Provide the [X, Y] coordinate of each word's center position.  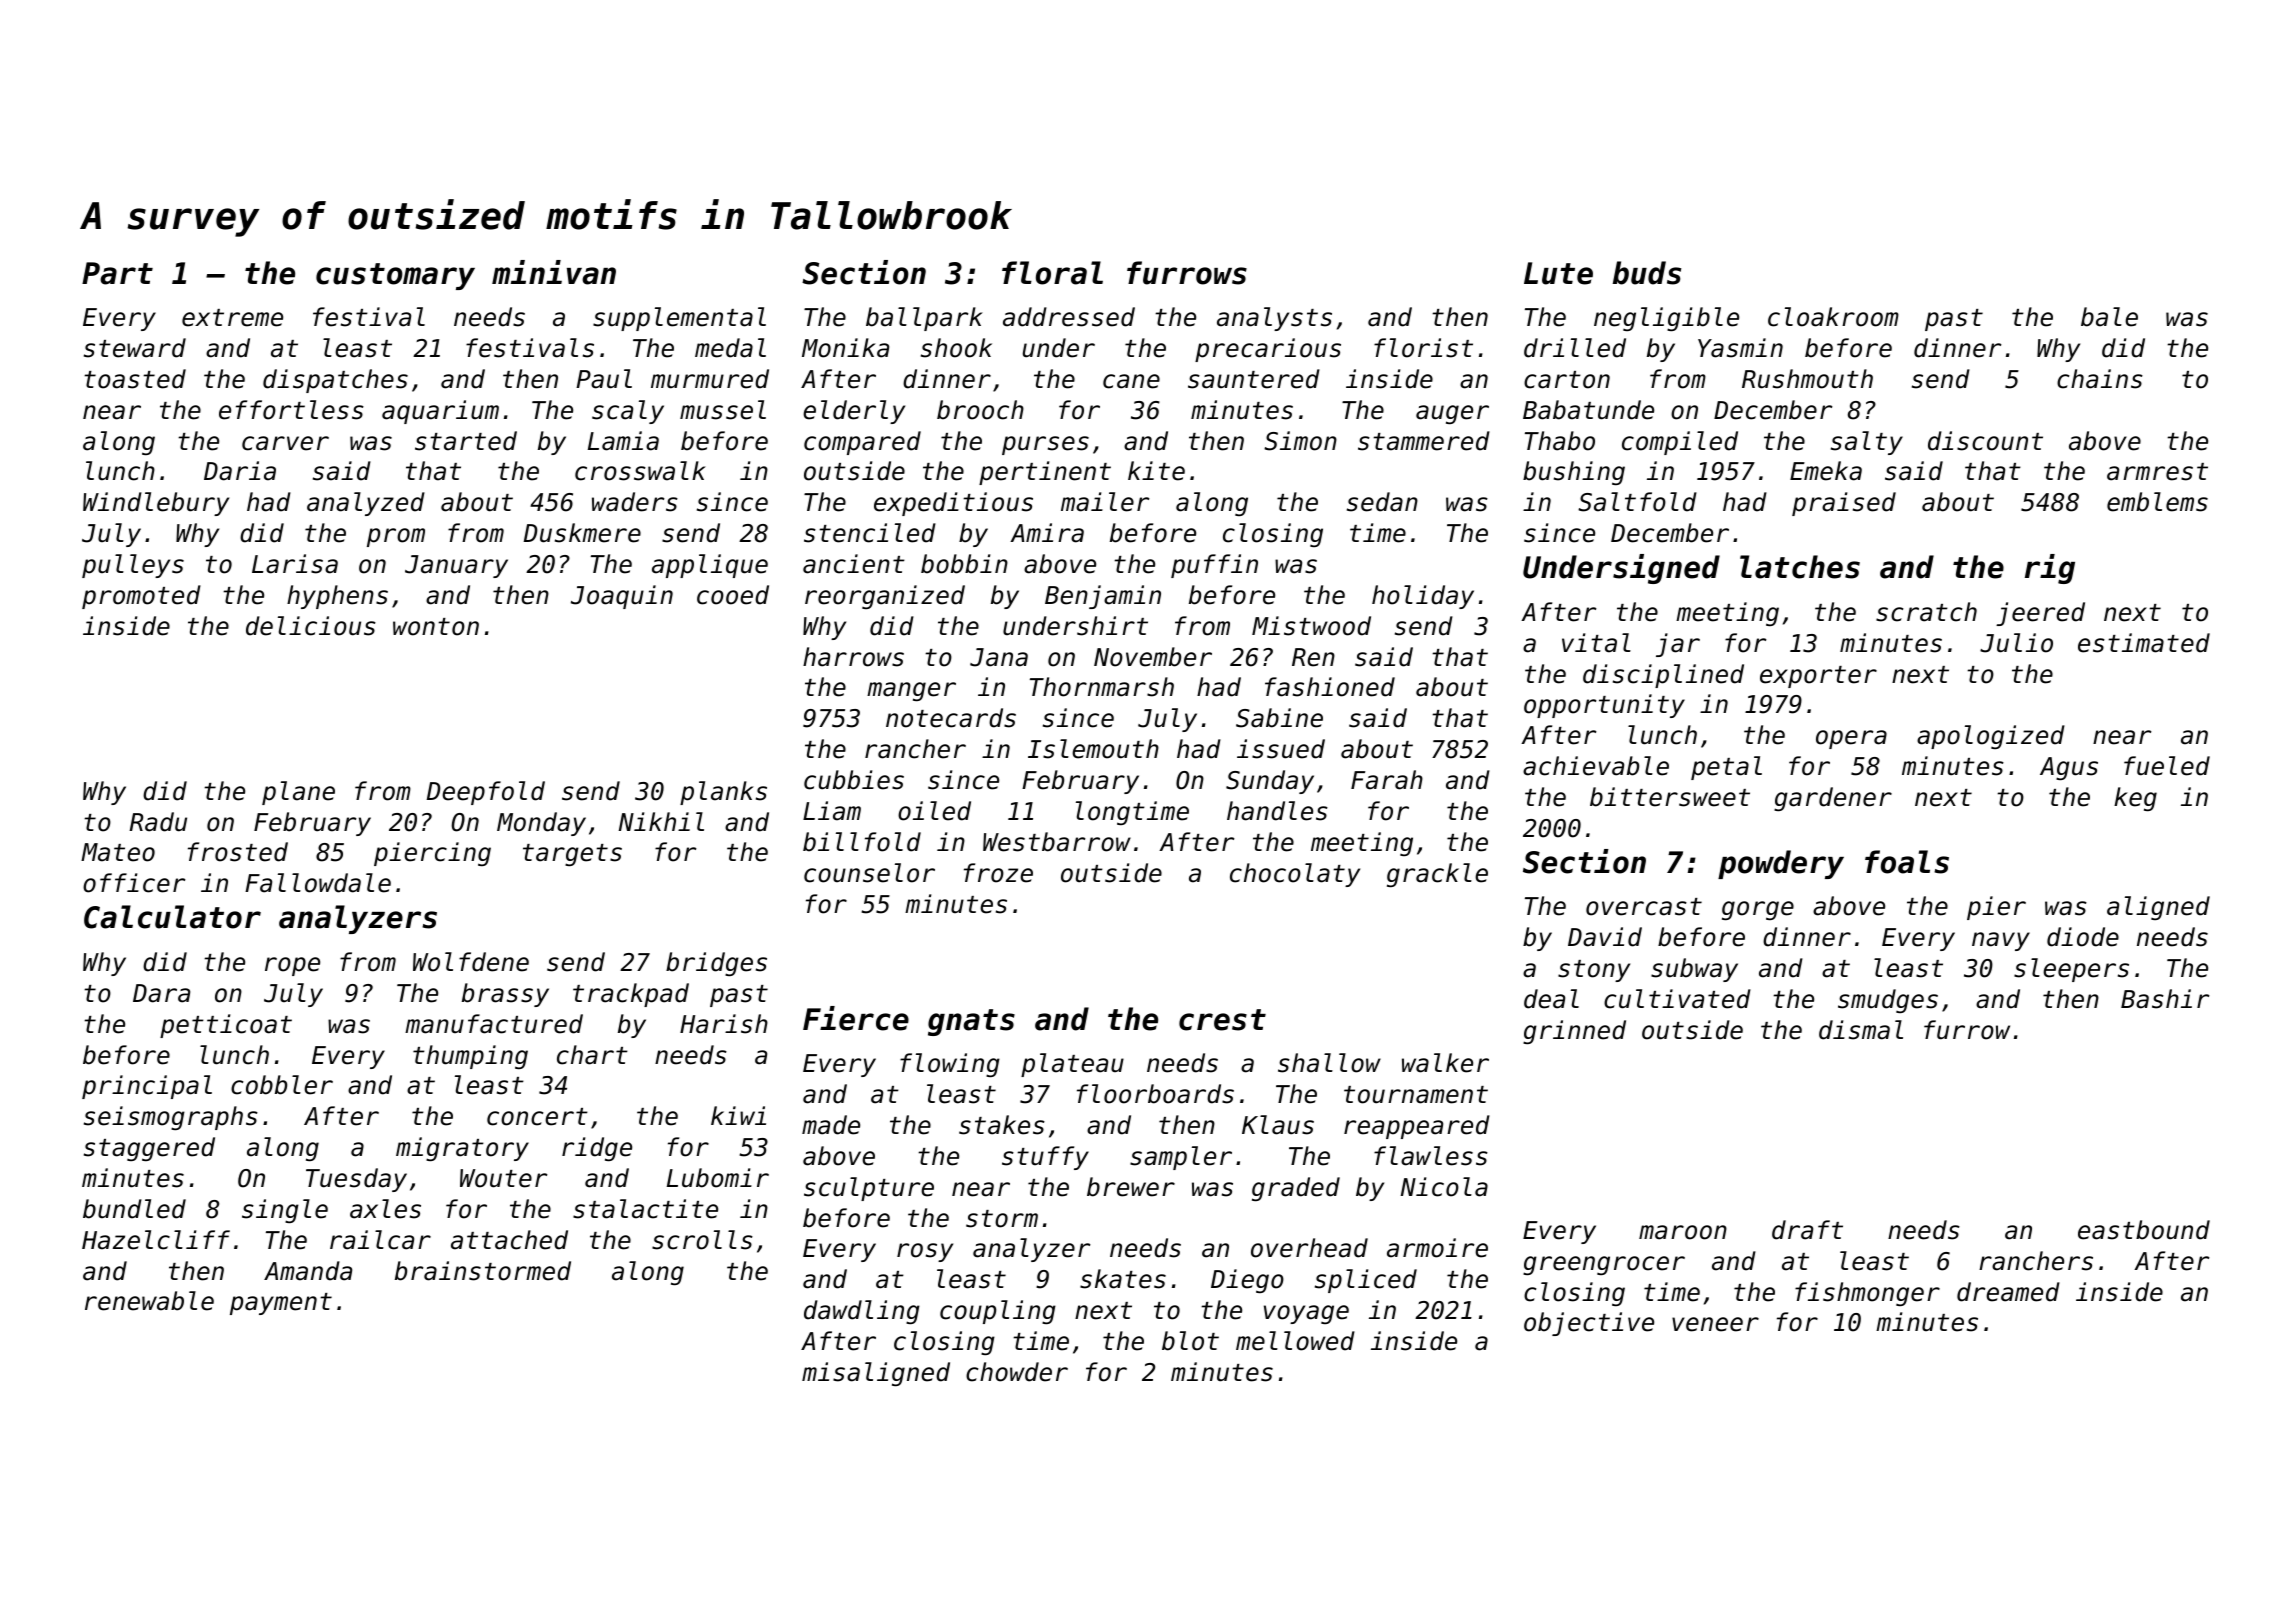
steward [135, 348]
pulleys [133, 566]
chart [592, 1055]
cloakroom [1833, 317]
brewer [1131, 1187]
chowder [1017, 1372]
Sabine [1279, 718]
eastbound [2144, 1230]
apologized [1991, 737]
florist [1423, 348]
